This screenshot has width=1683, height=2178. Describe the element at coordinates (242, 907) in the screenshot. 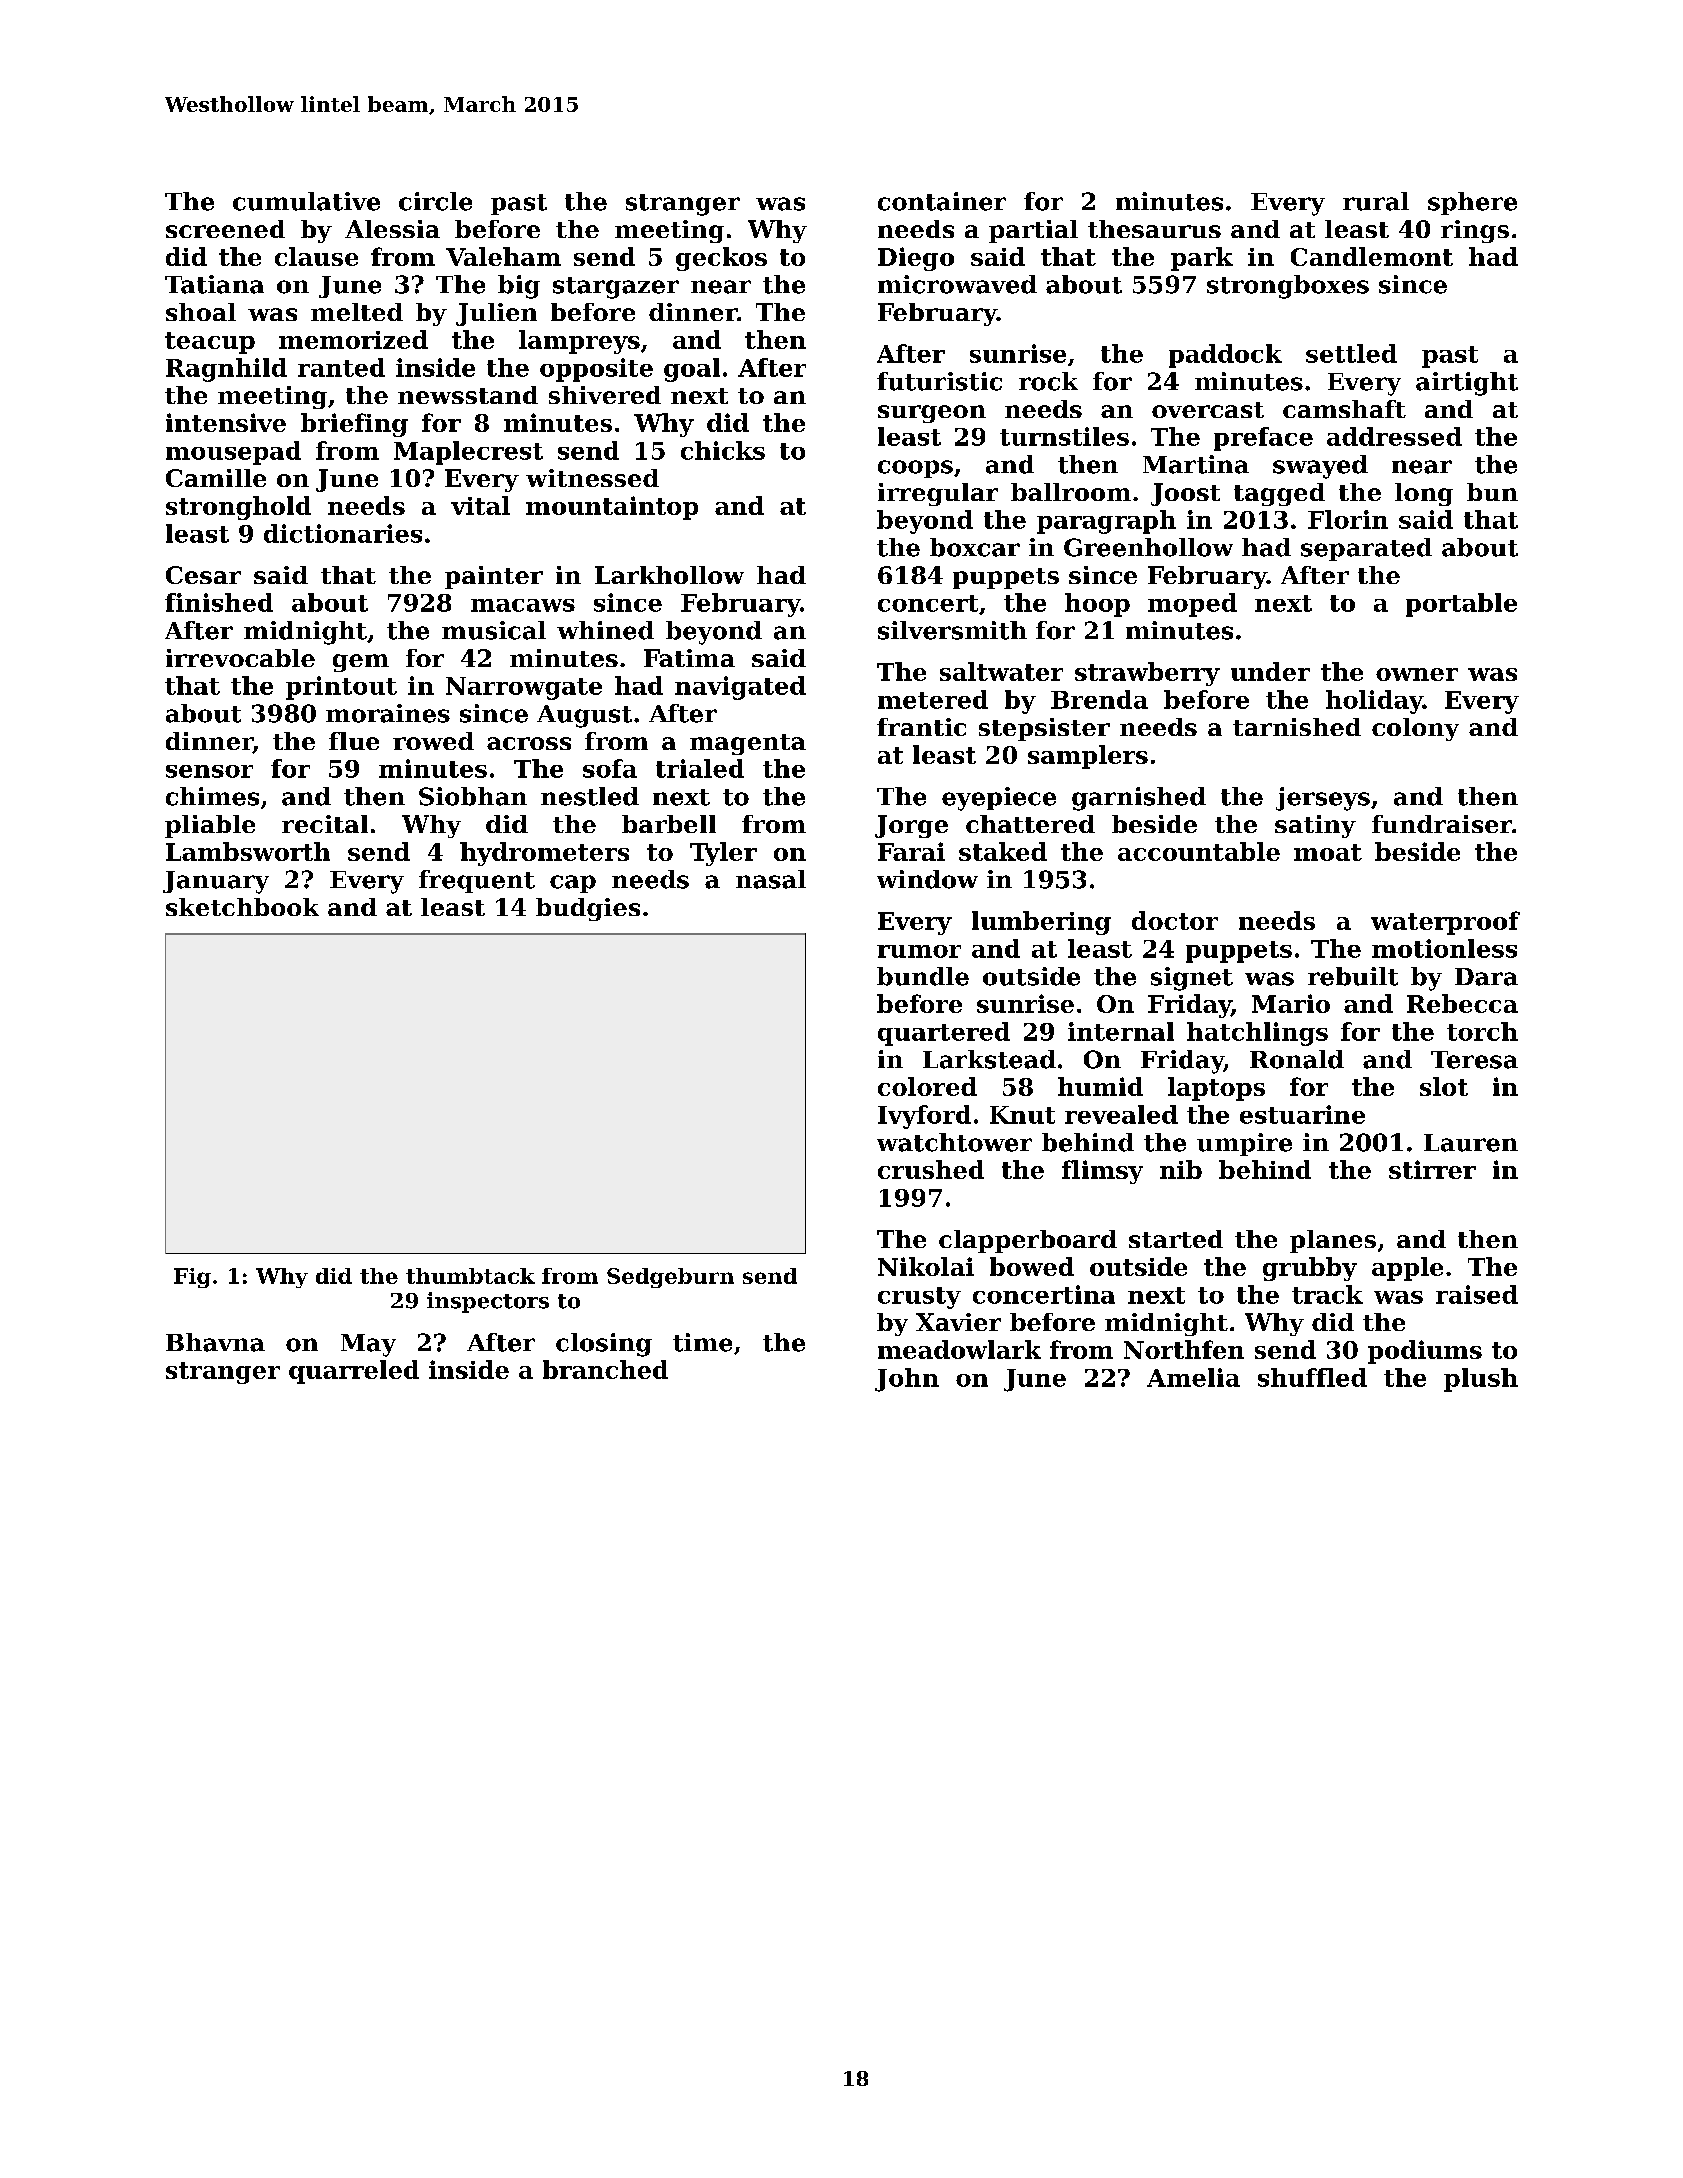

I see `sketchbook` at that location.
